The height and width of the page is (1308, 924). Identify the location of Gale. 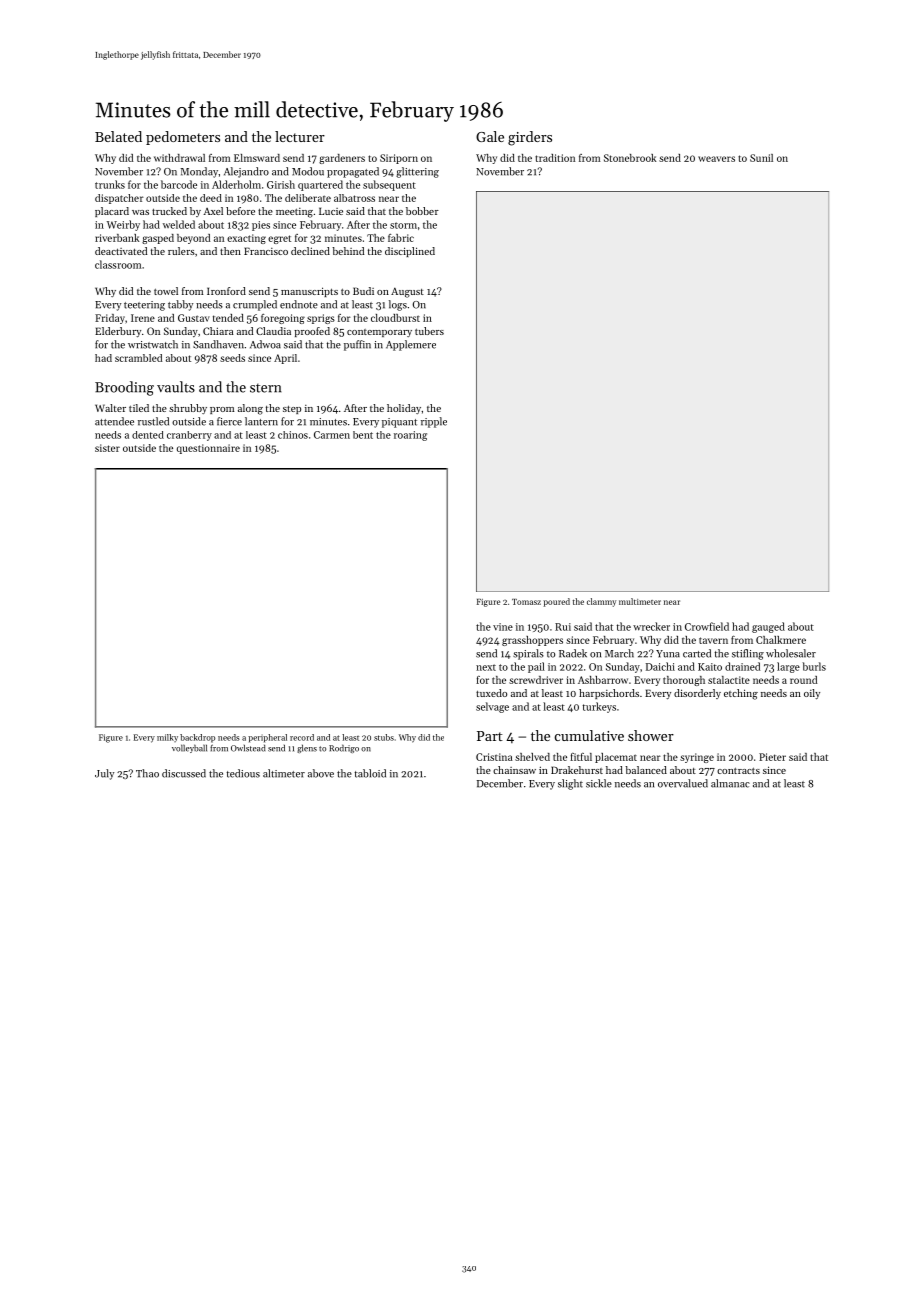
(490, 136).
